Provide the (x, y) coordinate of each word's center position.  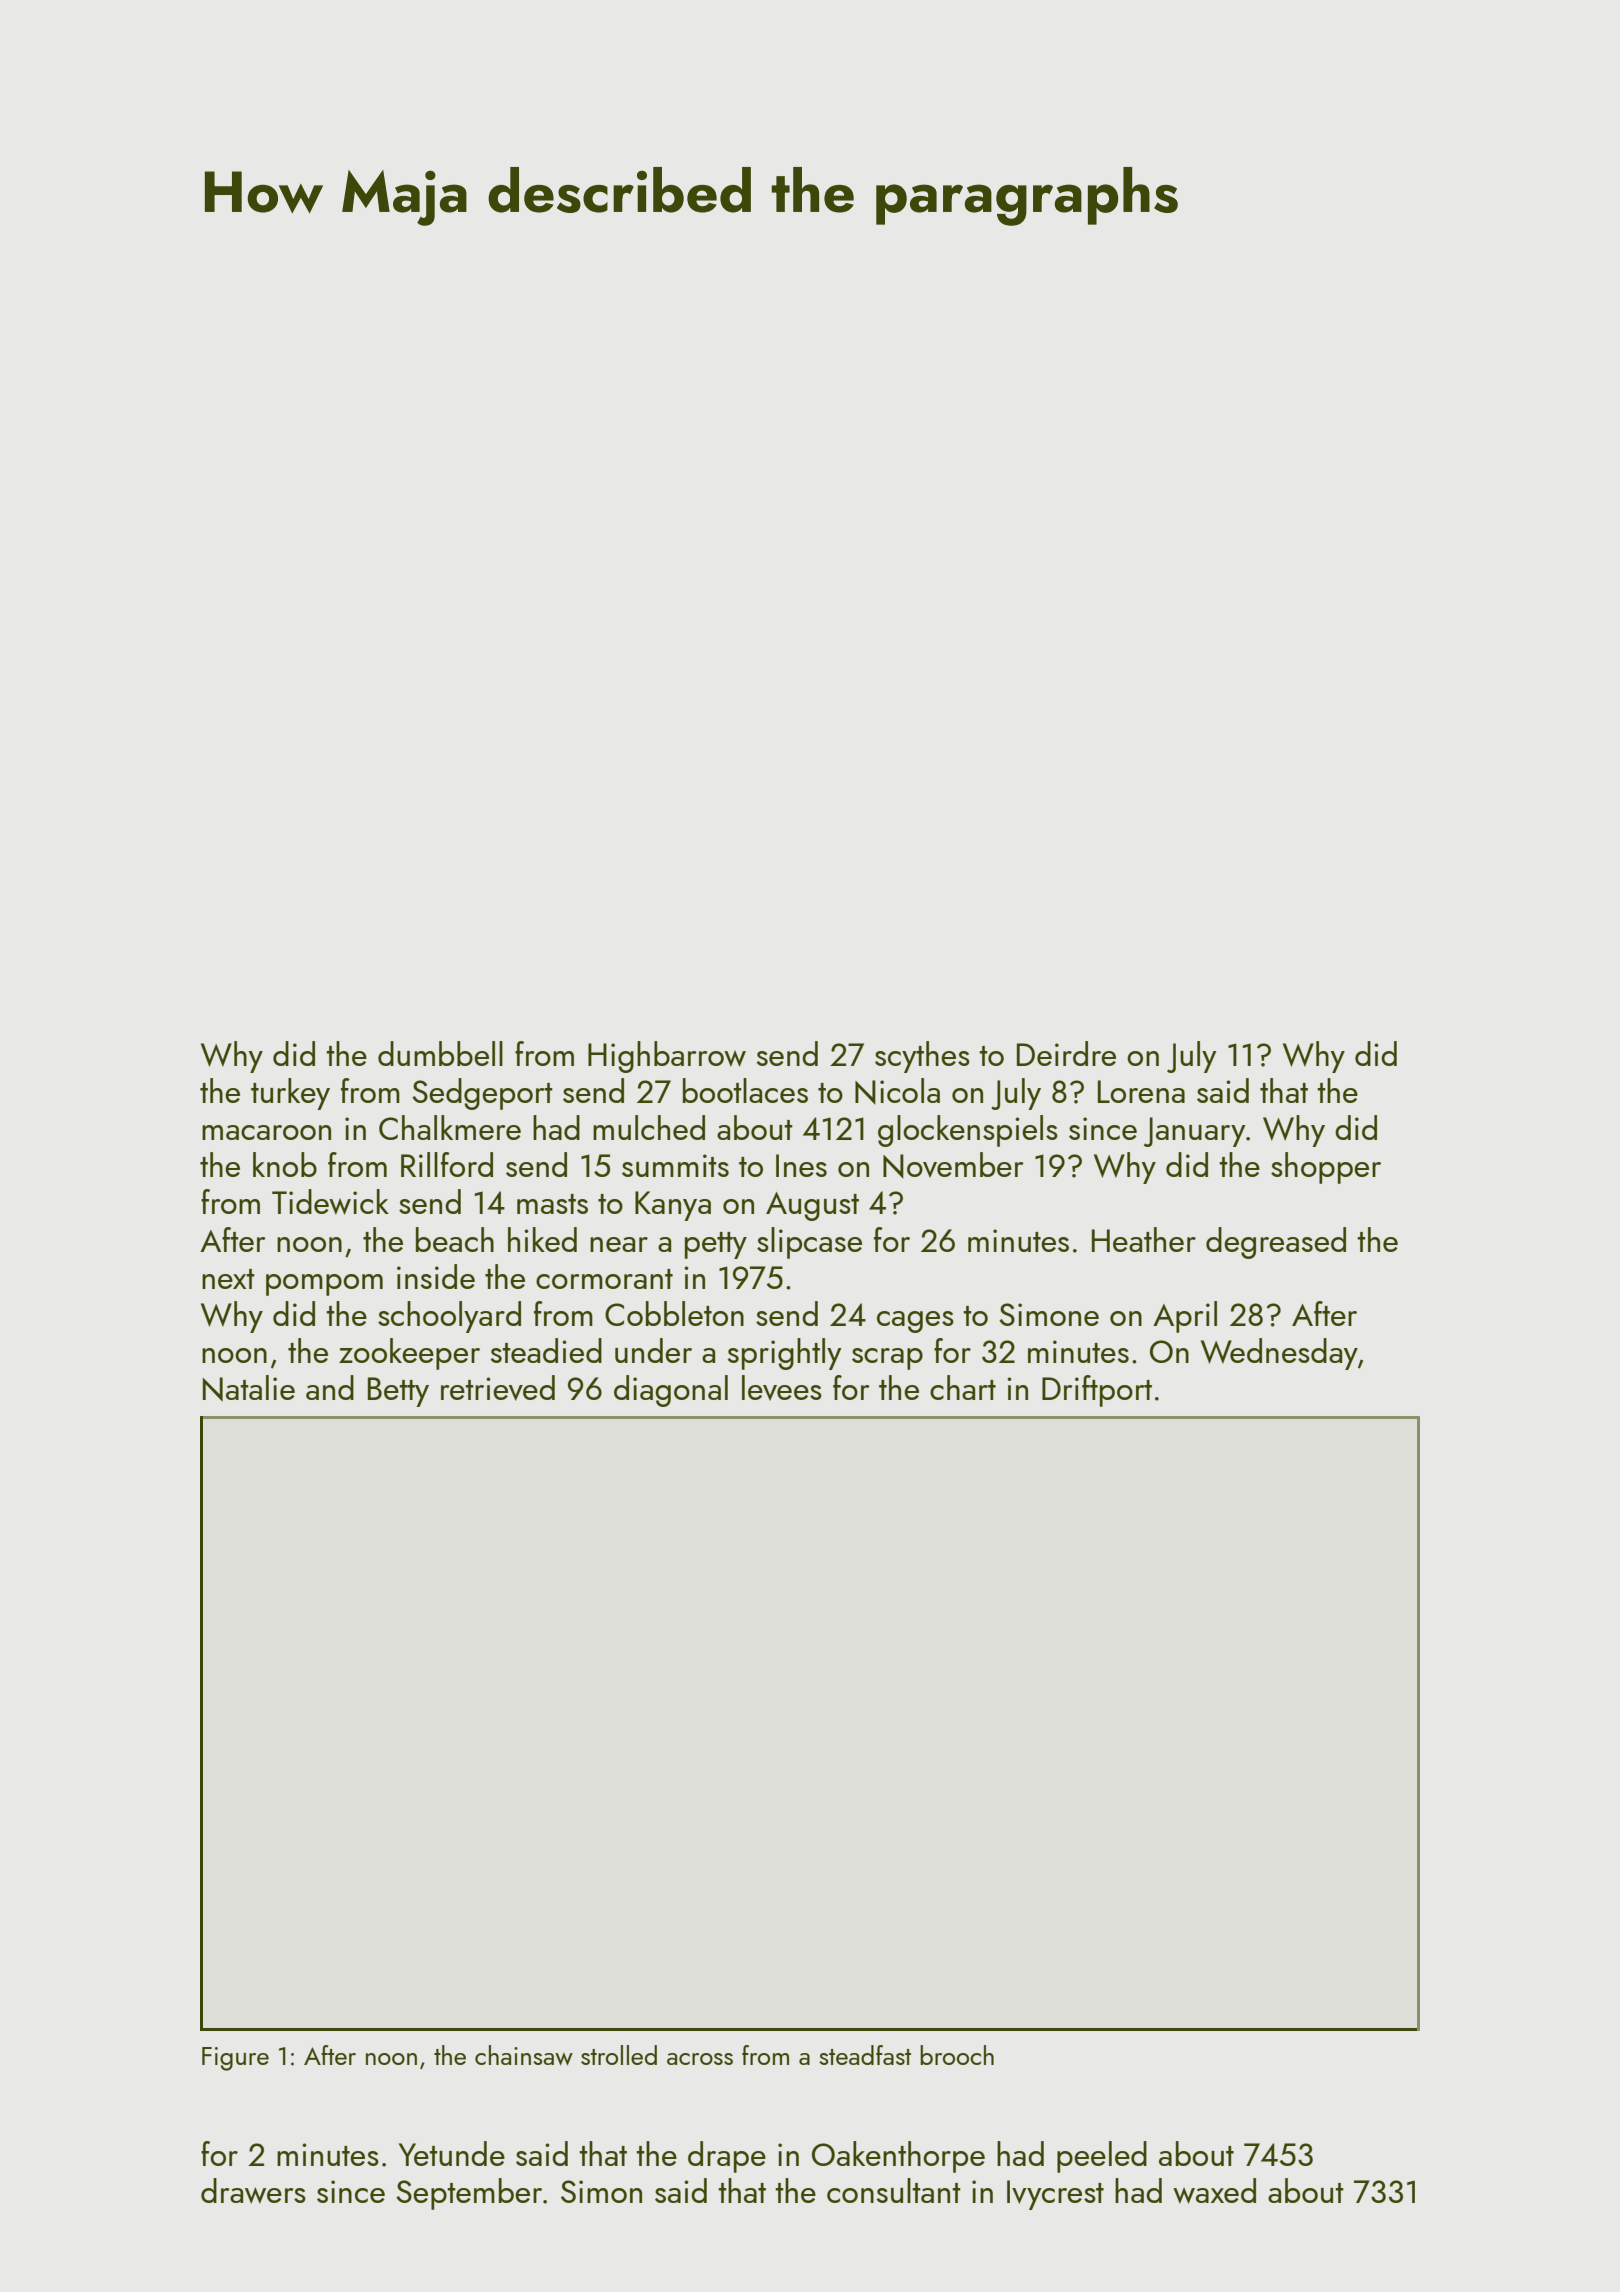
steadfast (865, 2055)
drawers (253, 2191)
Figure (235, 2059)
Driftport (1097, 1391)
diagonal (671, 1391)
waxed (1214, 2191)
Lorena (1141, 1091)
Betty (398, 1392)
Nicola (897, 1091)
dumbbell (440, 1053)
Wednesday (1279, 1354)
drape (727, 2157)
